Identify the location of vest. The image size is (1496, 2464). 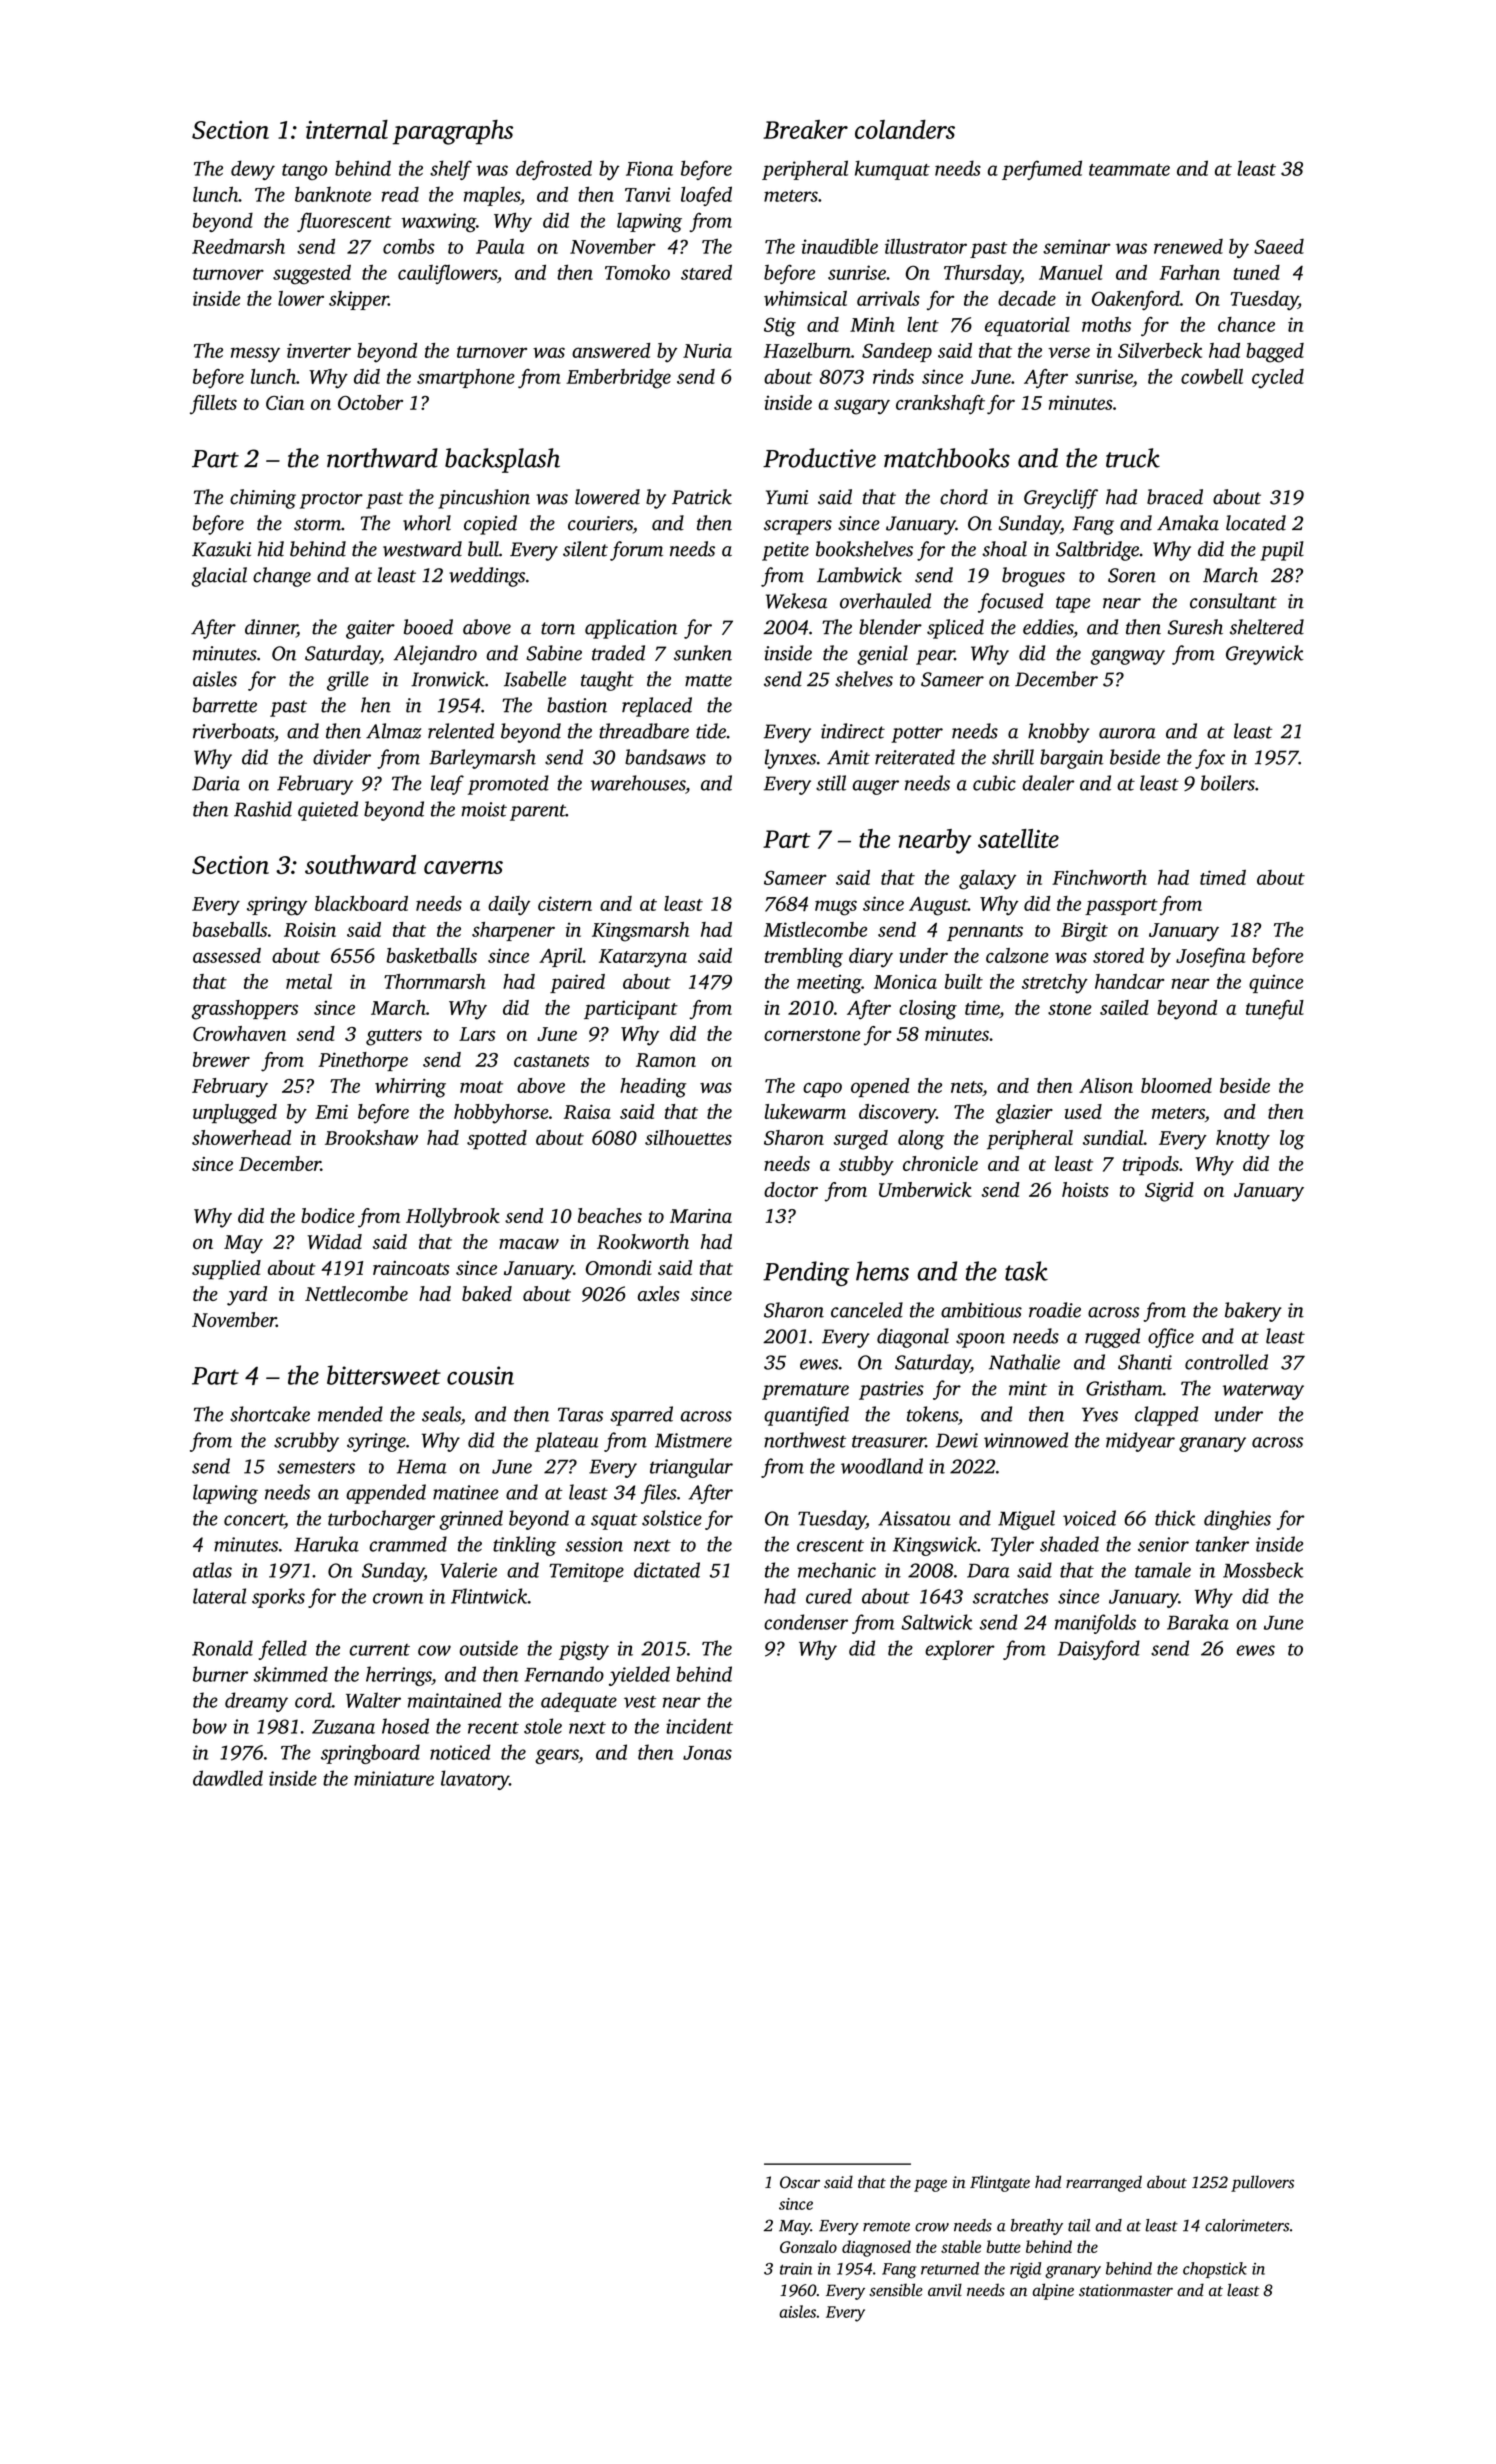
(640, 1702).
